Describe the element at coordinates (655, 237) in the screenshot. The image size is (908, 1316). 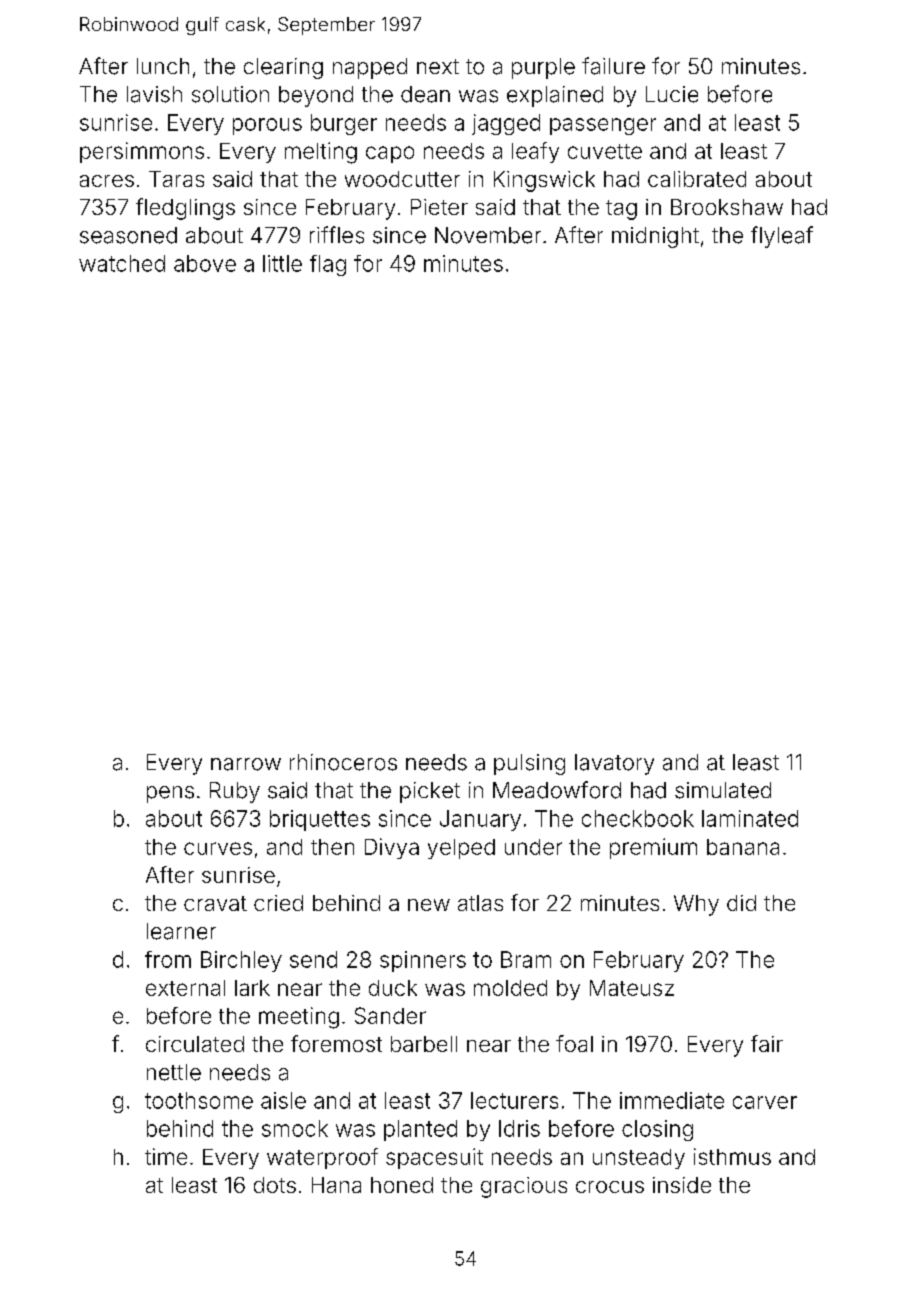
I see `midnight` at that location.
